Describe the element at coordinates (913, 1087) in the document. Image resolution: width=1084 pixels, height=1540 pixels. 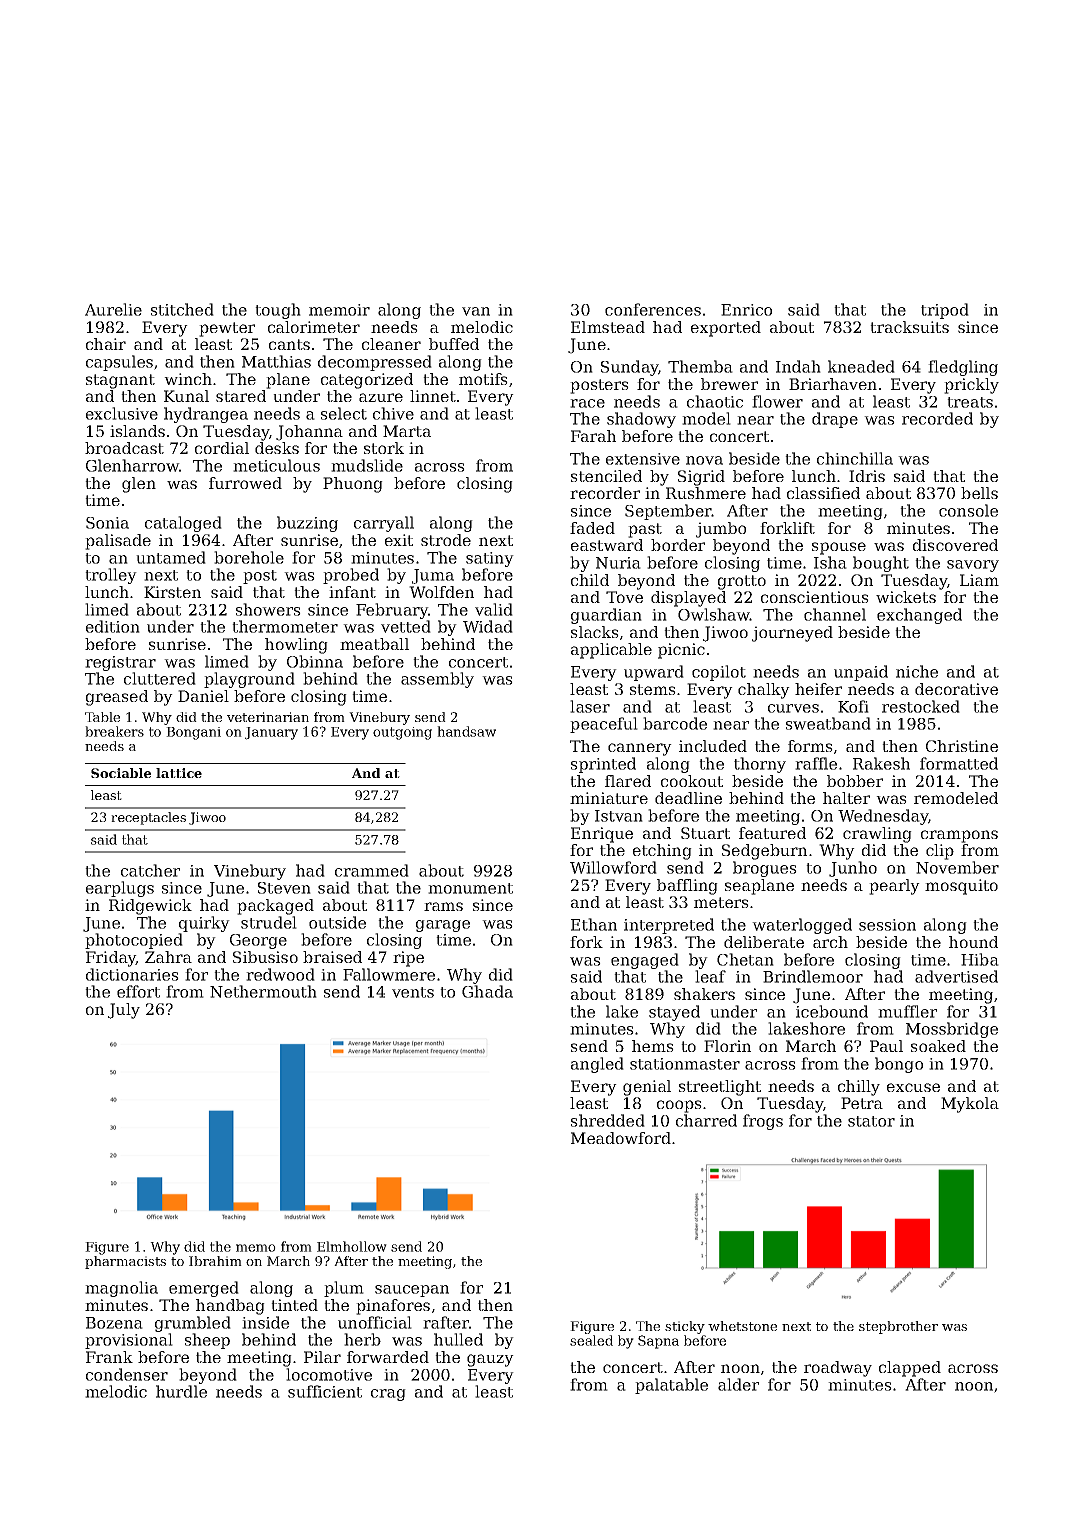
I see `excuse` at that location.
